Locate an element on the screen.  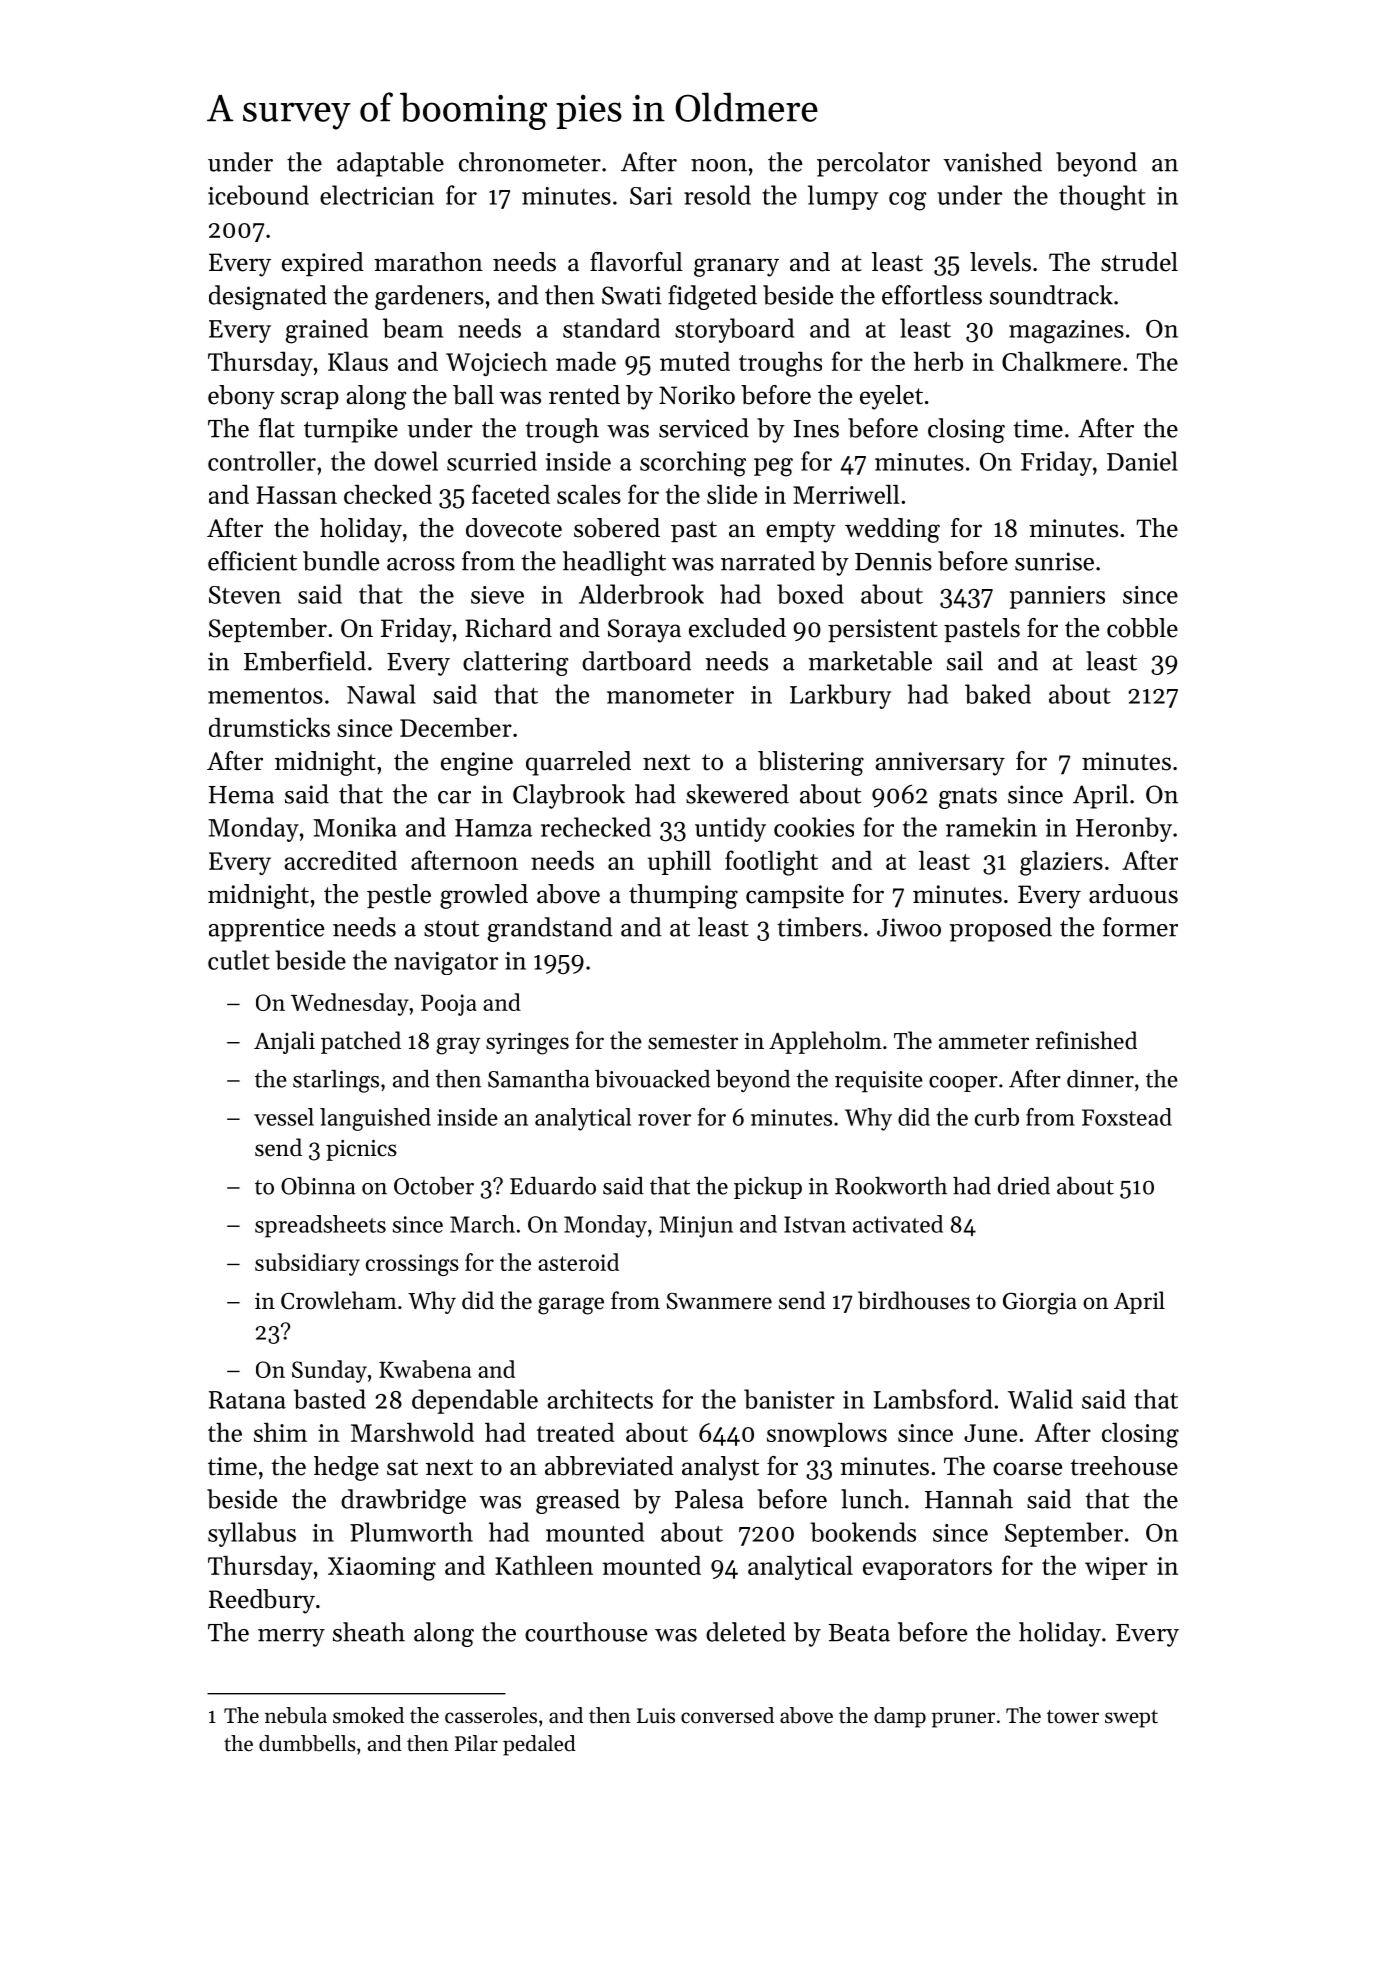
adaptable is located at coordinates (390, 164).
